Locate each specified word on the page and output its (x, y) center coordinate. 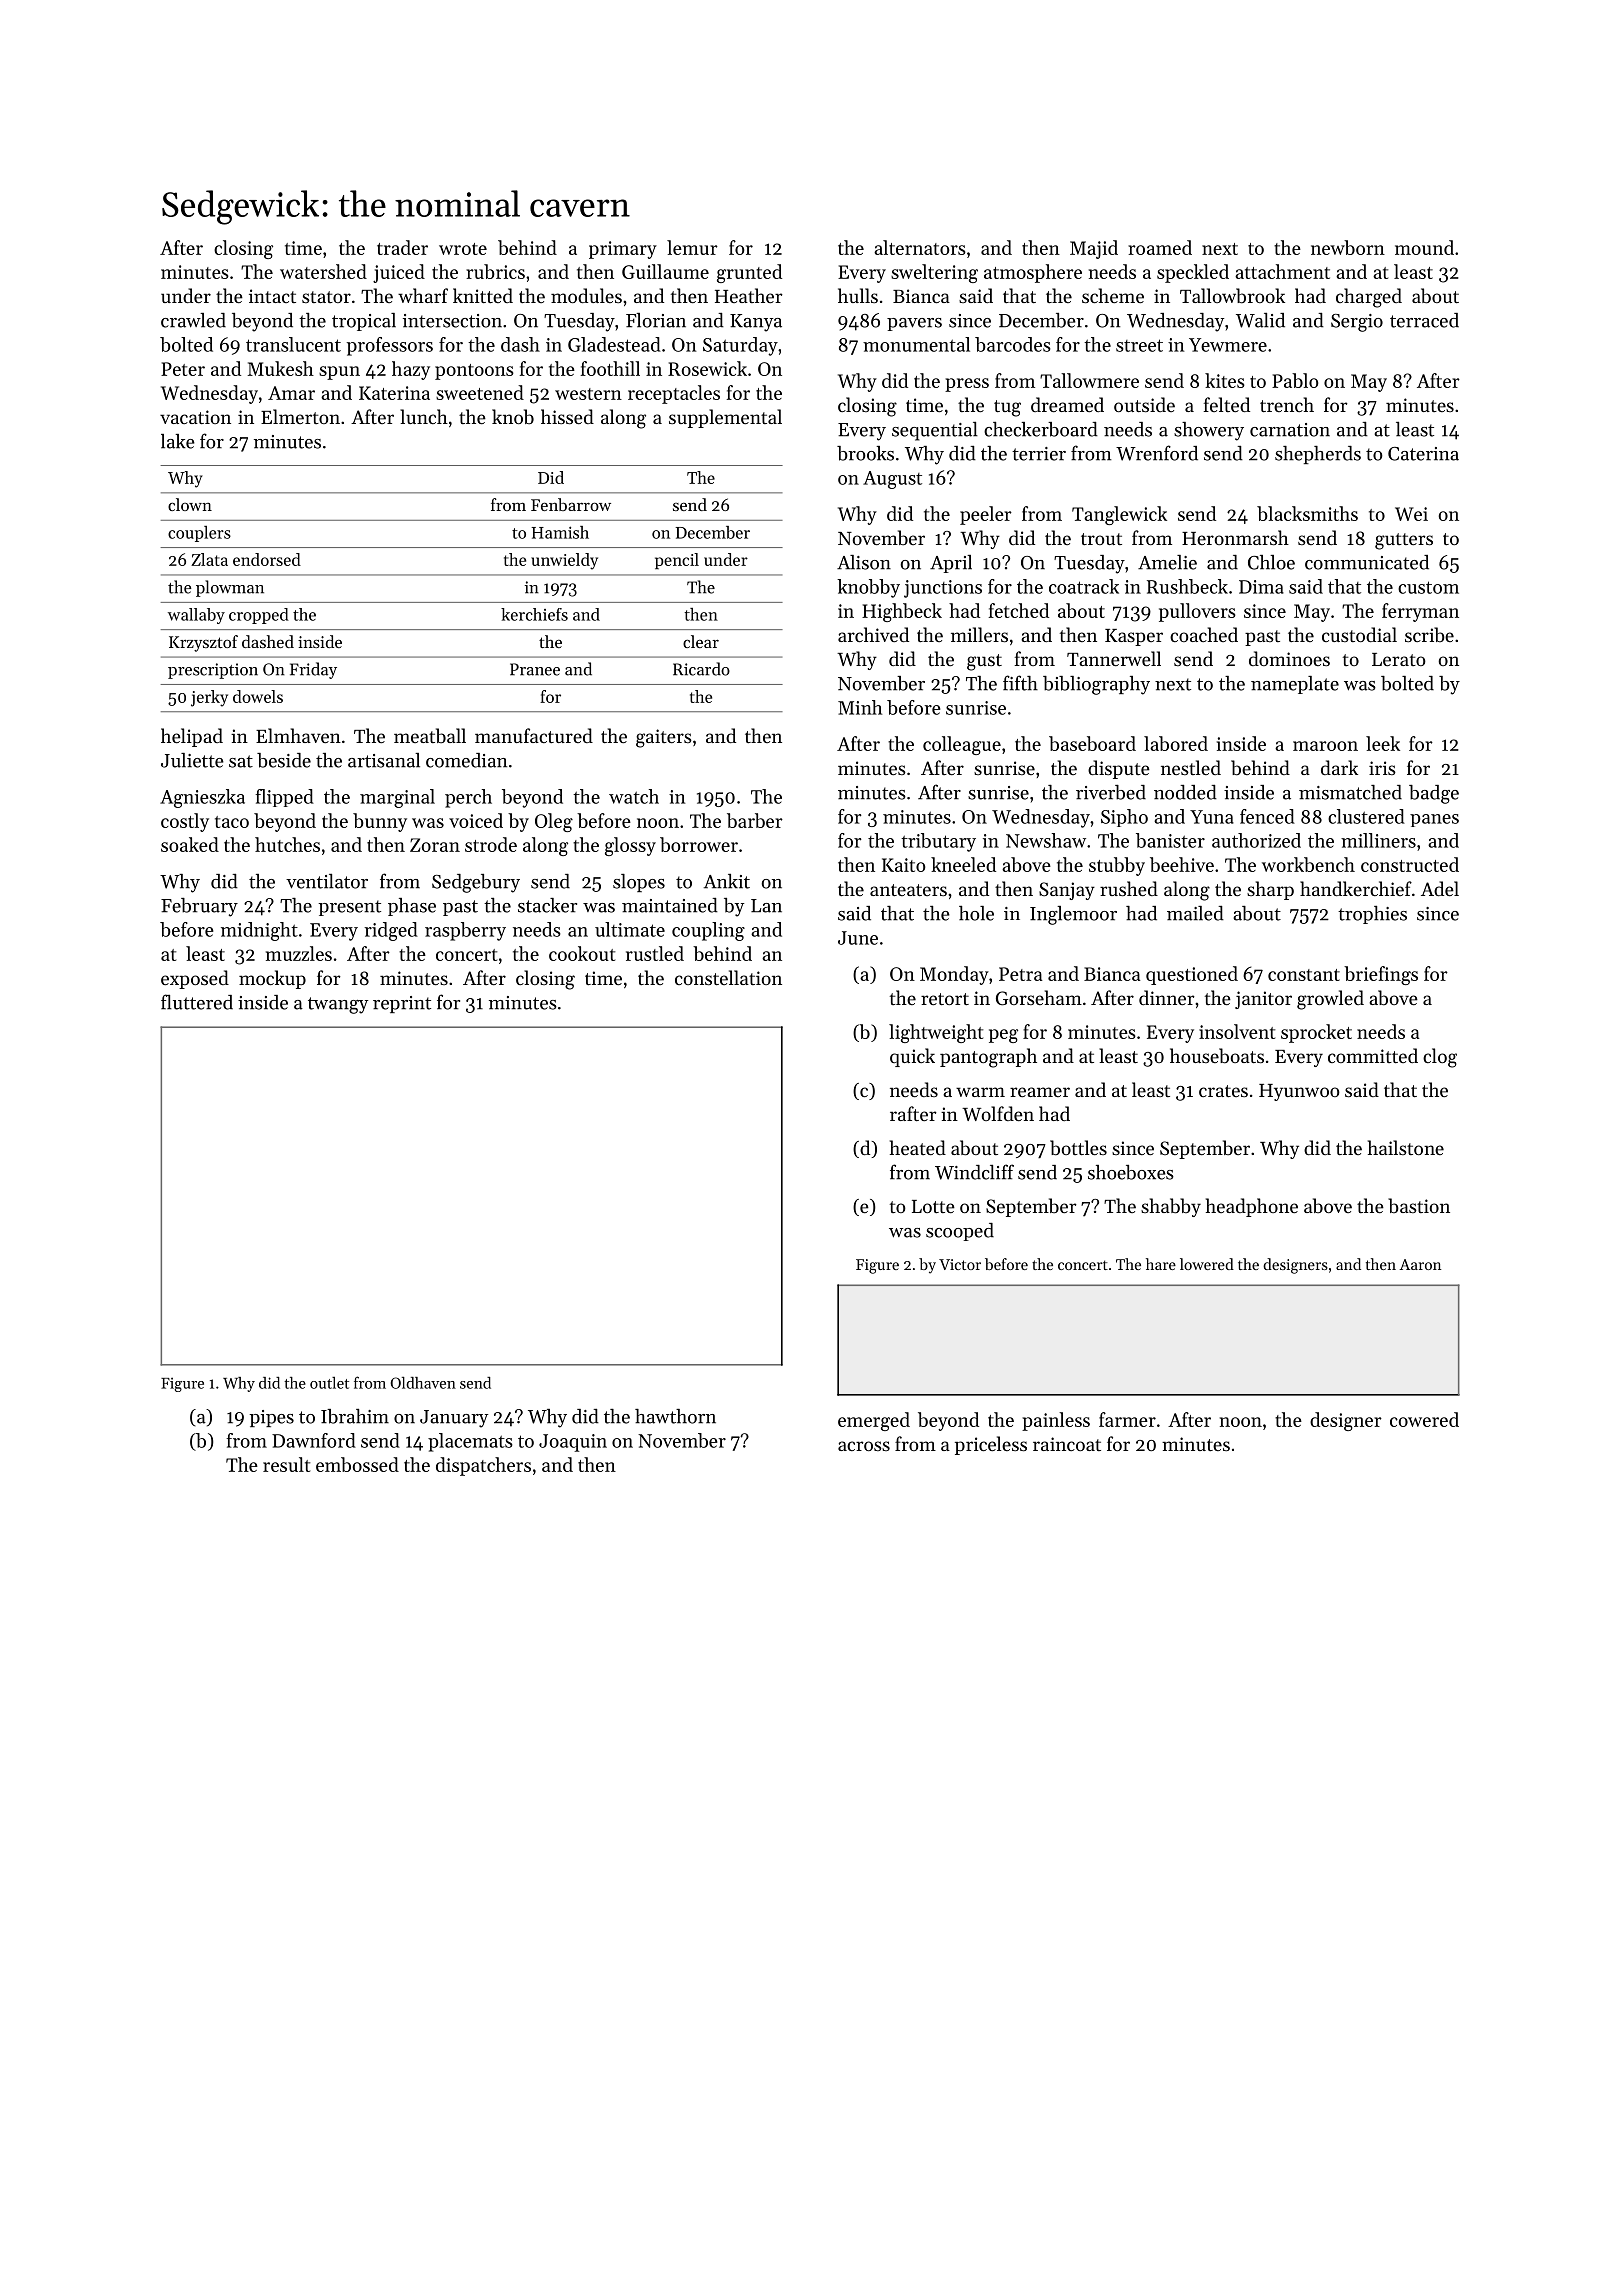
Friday (313, 670)
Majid (1094, 249)
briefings (1381, 975)
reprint (402, 1004)
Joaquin (573, 1443)
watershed (323, 271)
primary (623, 250)
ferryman (1420, 612)
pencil (677, 561)
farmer (1127, 1419)
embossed (357, 1464)
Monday (954, 975)
